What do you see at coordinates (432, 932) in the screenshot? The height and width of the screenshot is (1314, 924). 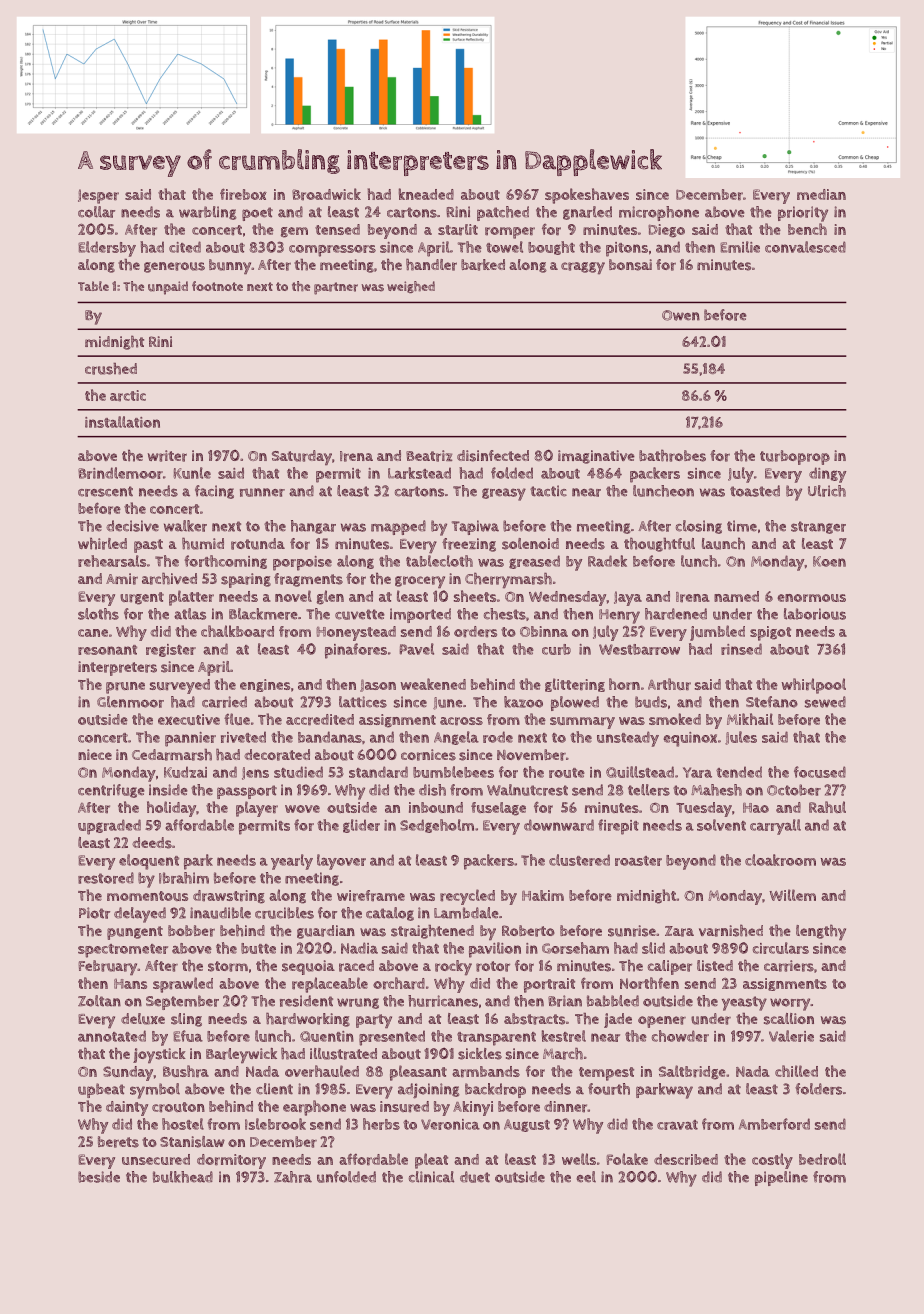 I see `straightened` at bounding box center [432, 932].
